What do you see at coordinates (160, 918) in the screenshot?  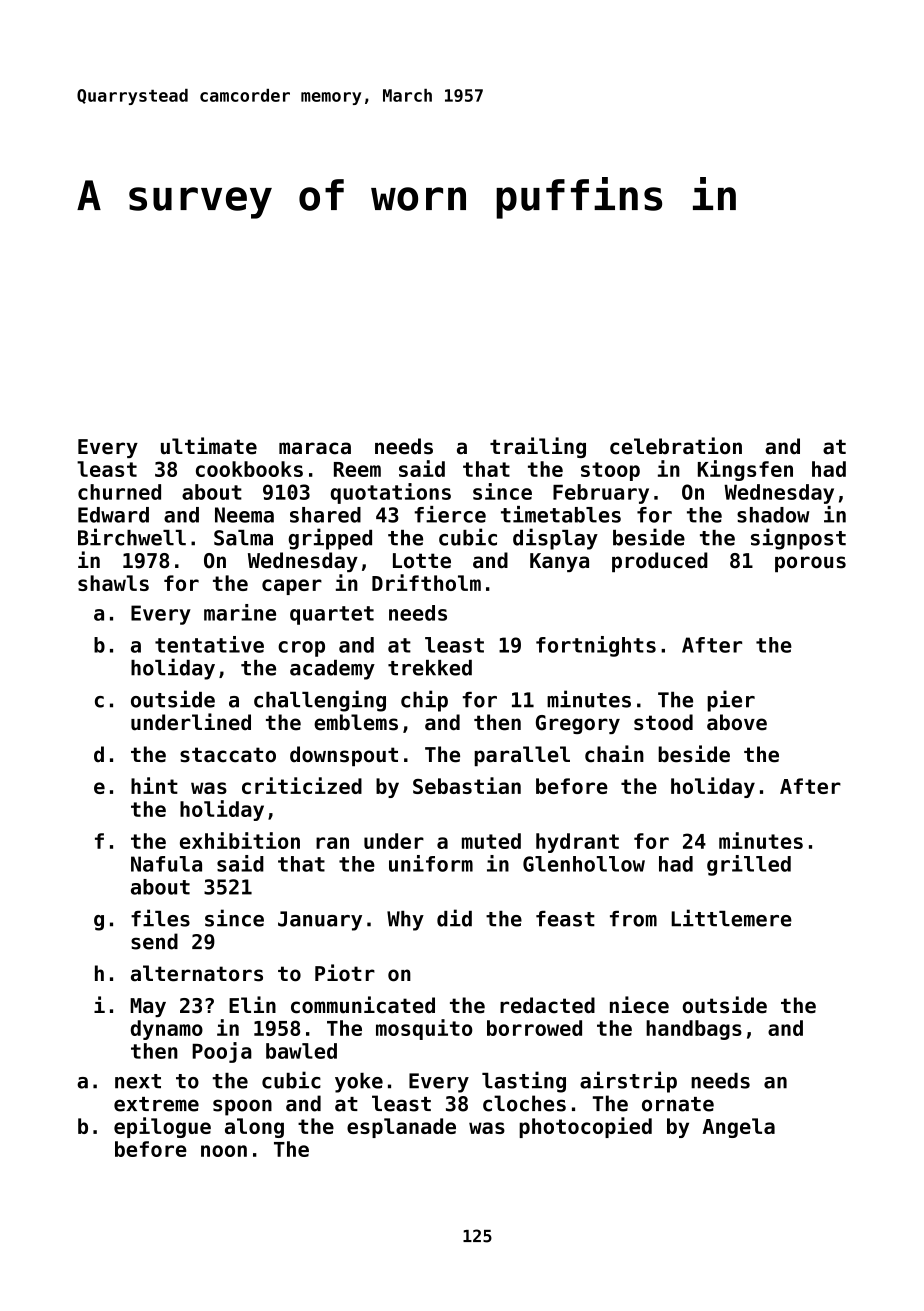 I see `files` at bounding box center [160, 918].
